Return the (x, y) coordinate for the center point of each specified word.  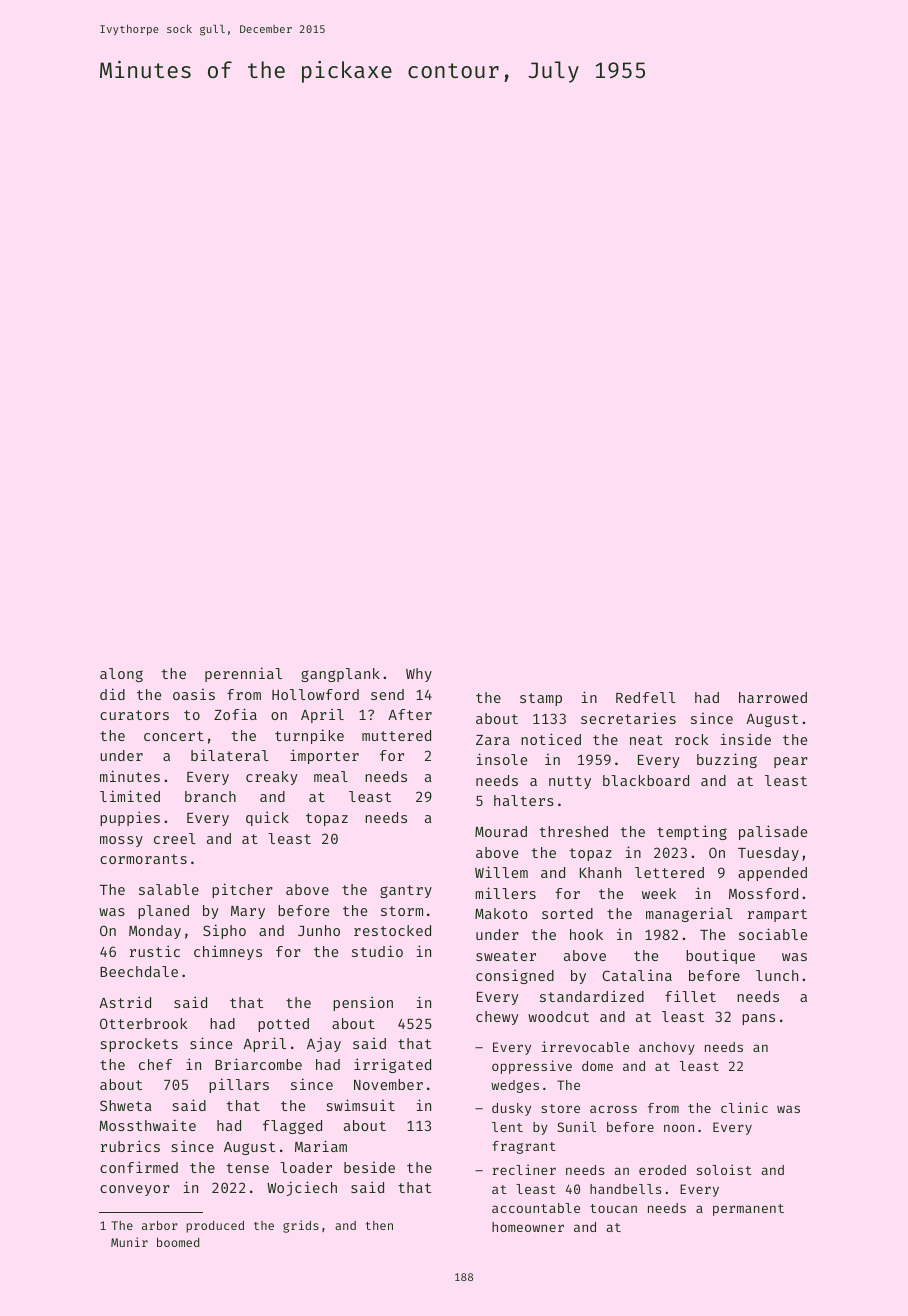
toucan (613, 1208)
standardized (592, 996)
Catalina (637, 975)
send (387, 694)
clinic (744, 1107)
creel (175, 838)
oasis (194, 694)
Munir (129, 1242)
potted (283, 1025)
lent (507, 1127)
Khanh (600, 872)
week (659, 893)
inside (746, 739)
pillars (239, 1085)
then (379, 1225)
